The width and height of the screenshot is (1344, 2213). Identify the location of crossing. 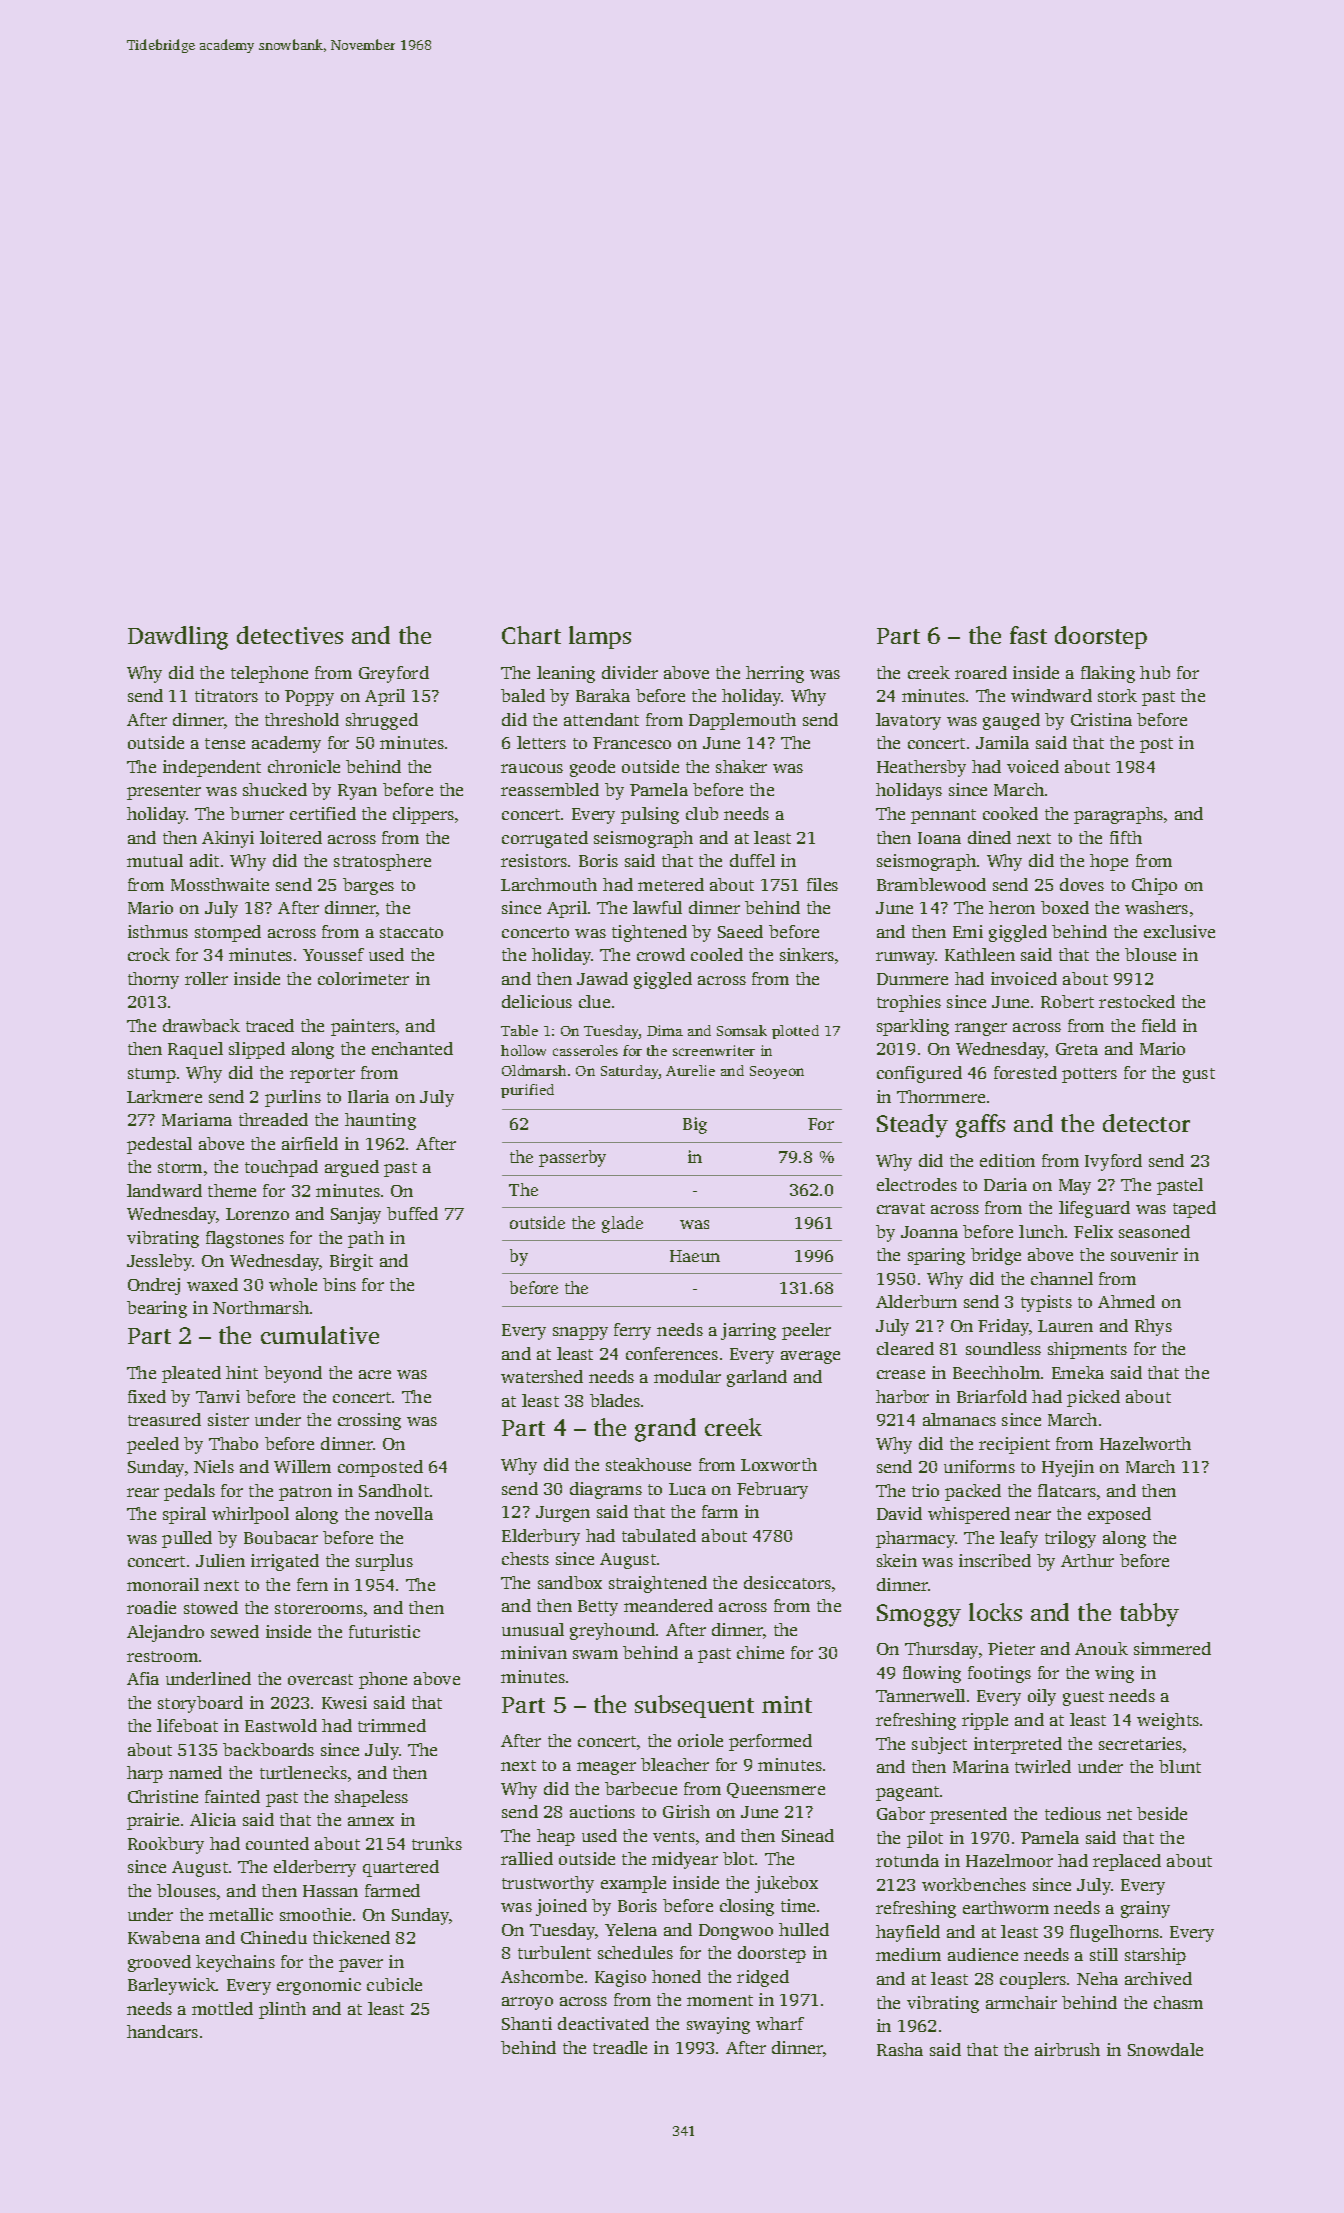
(369, 1421).
